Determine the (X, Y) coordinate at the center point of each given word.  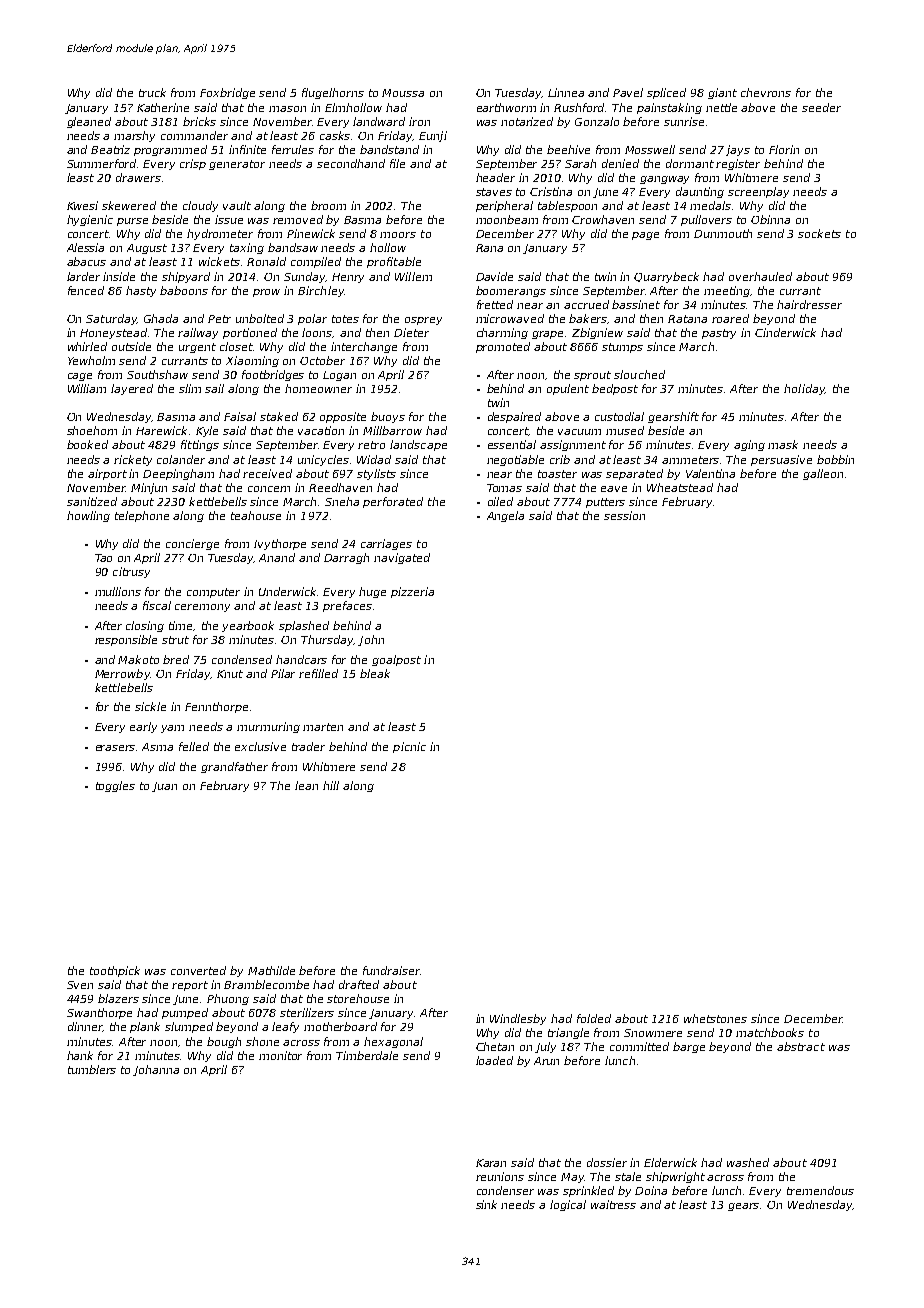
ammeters (690, 460)
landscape (418, 445)
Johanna (156, 1070)
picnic (409, 747)
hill (331, 785)
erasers (115, 748)
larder (83, 276)
